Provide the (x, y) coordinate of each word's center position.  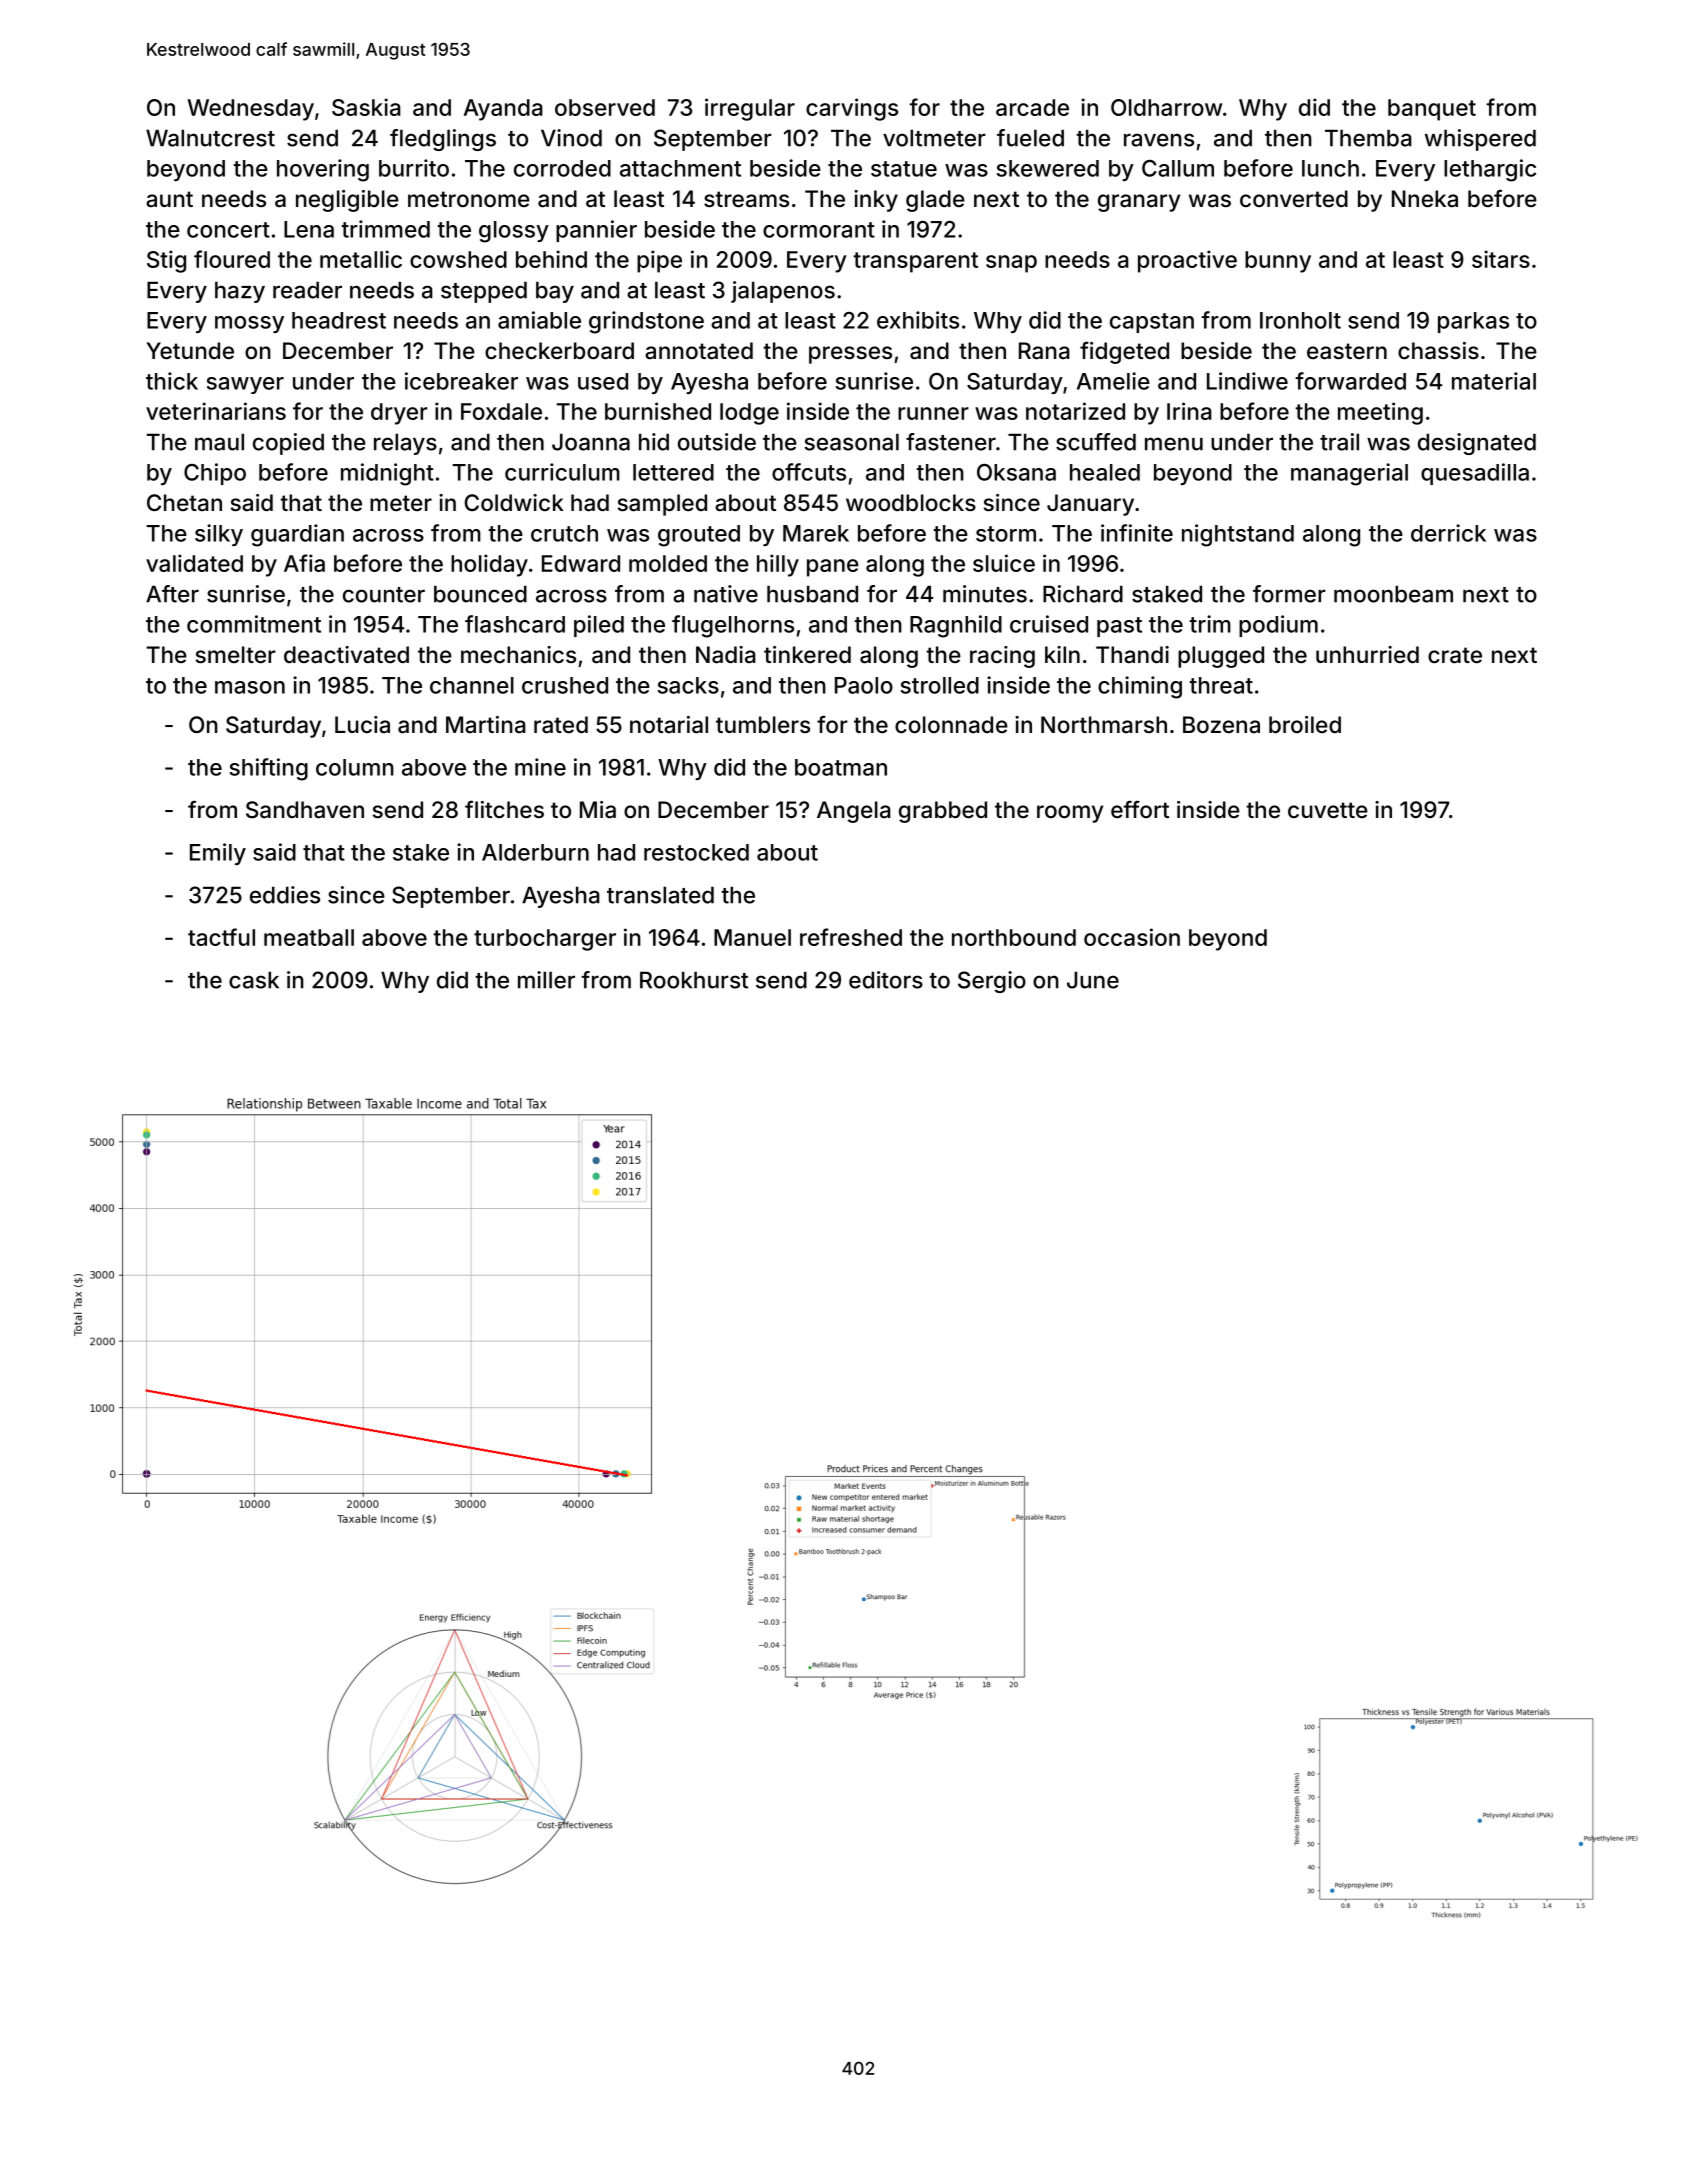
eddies (285, 895)
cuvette (1328, 810)
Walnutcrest (210, 138)
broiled (1305, 724)
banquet (1432, 110)
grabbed (943, 812)
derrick (1448, 533)
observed (605, 107)
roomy (1070, 814)
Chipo (215, 474)
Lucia (362, 725)
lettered (673, 472)
